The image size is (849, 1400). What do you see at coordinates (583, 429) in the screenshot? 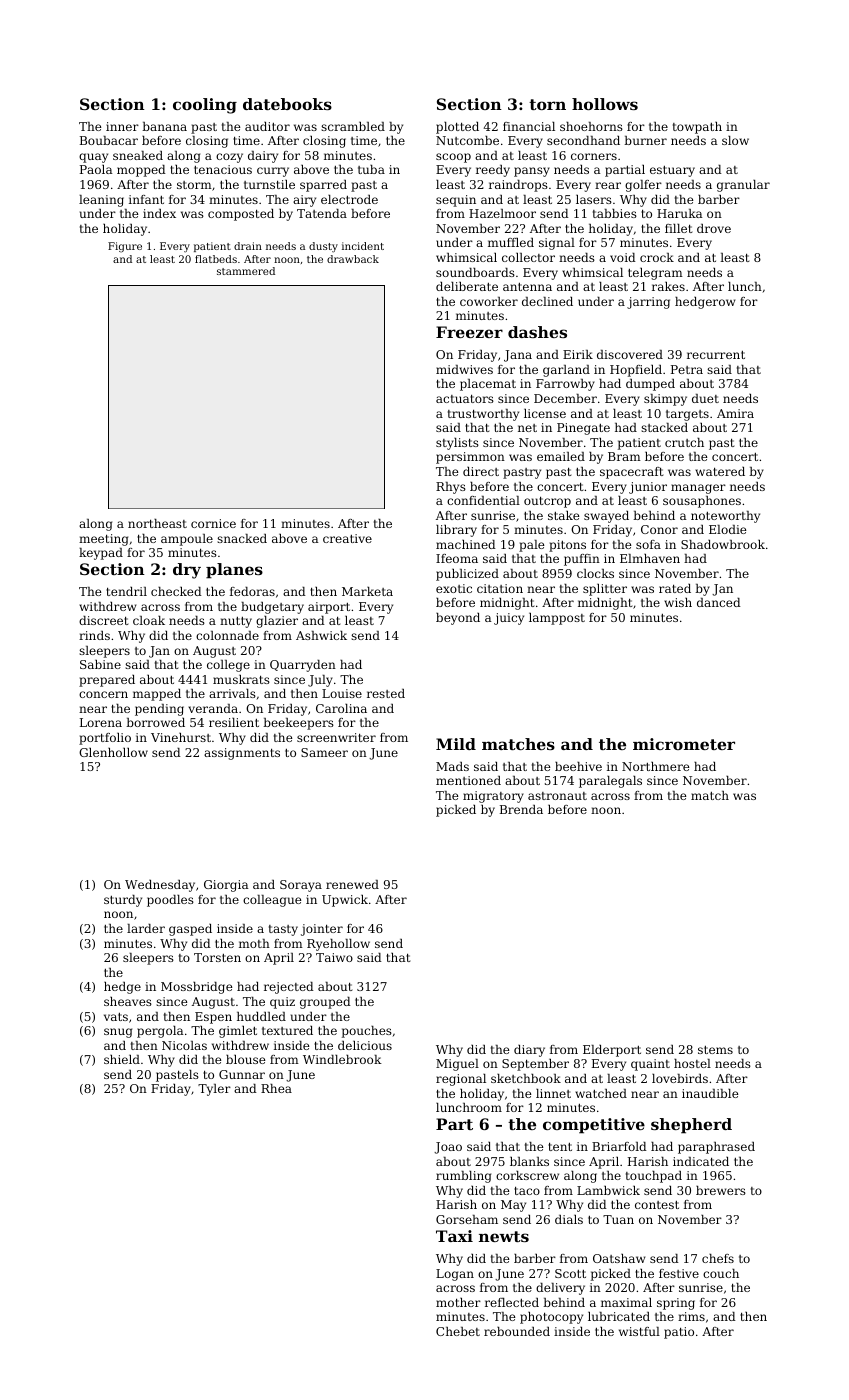
I see `Pinegate` at bounding box center [583, 429].
